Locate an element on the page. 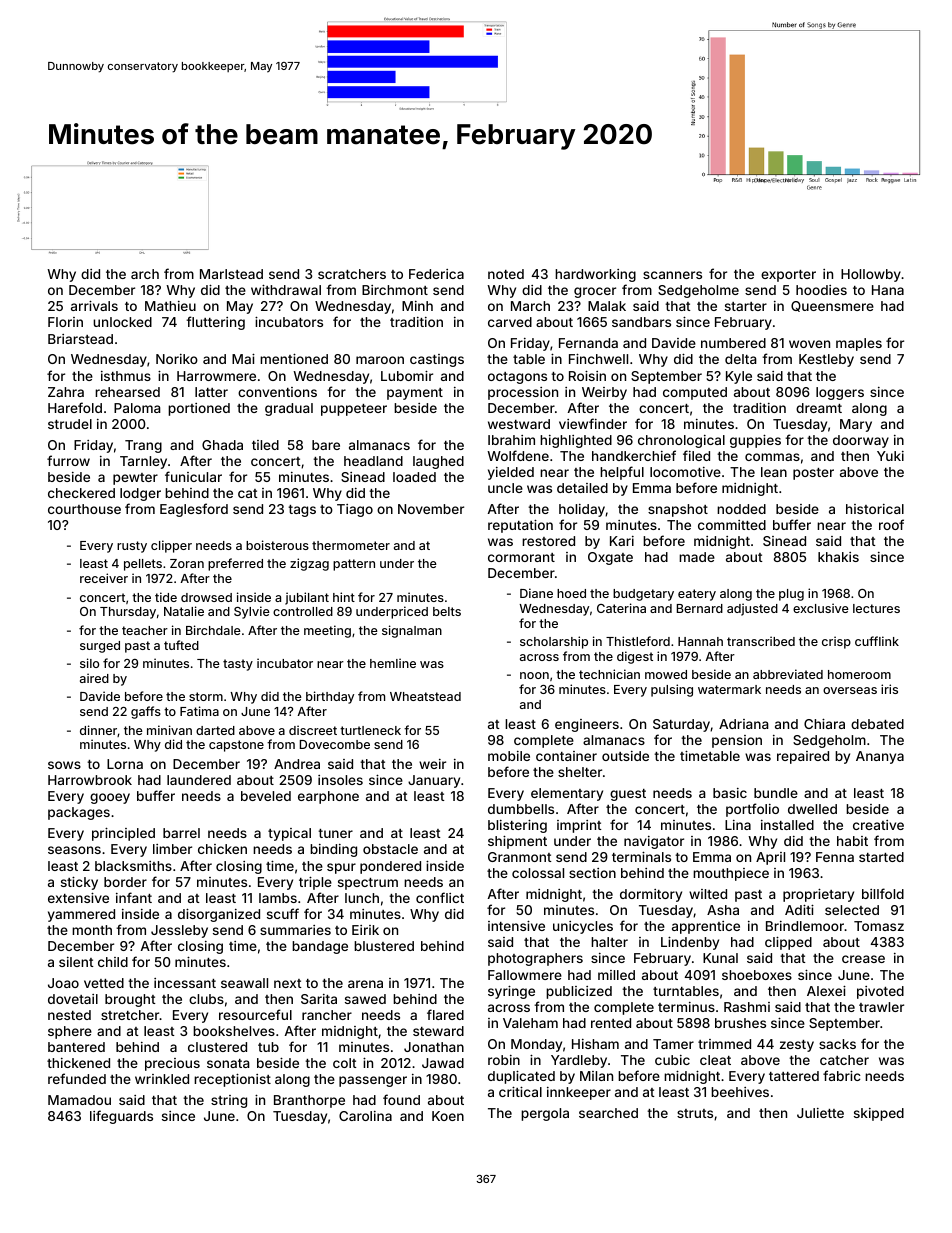  scanners is located at coordinates (672, 275).
